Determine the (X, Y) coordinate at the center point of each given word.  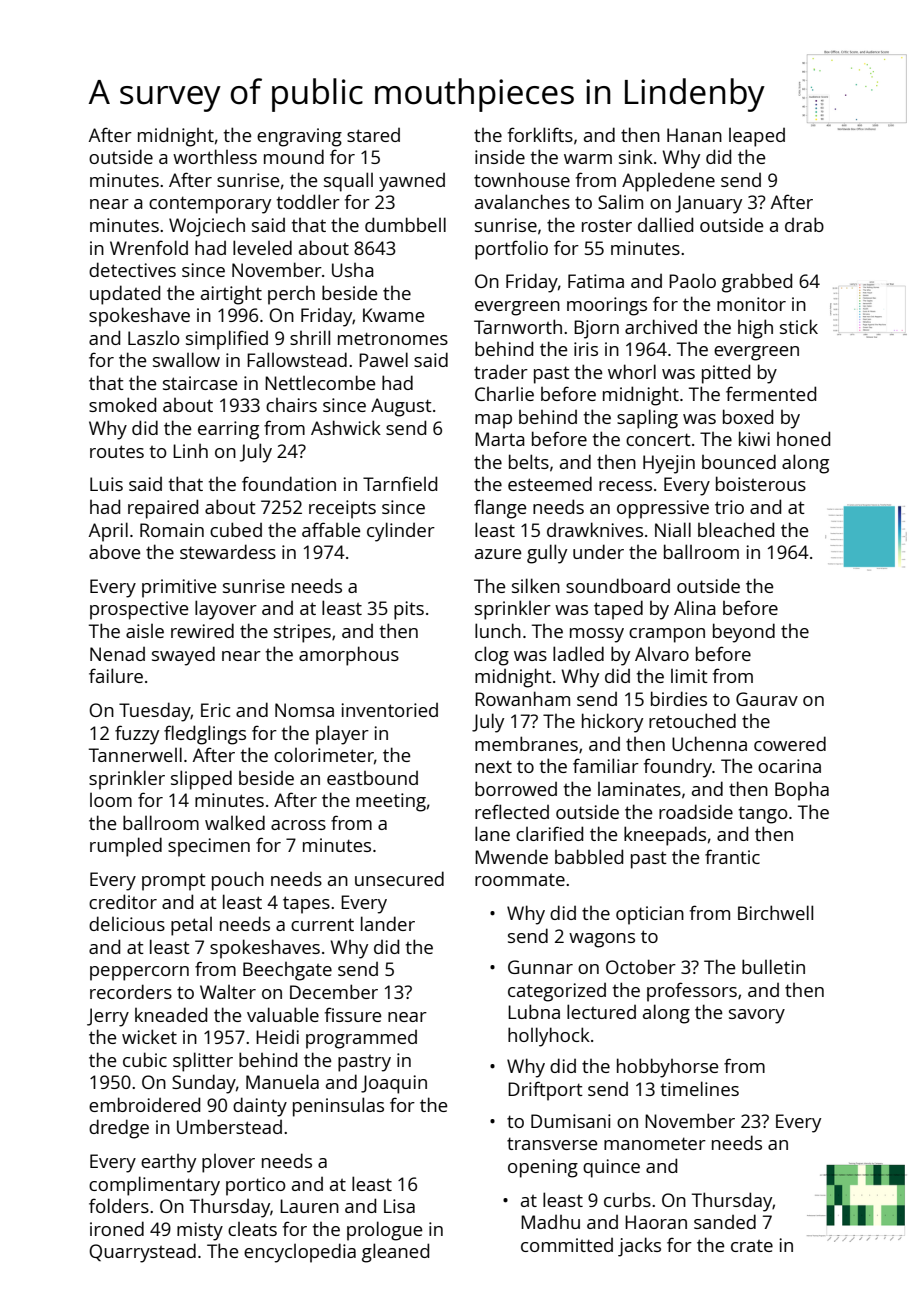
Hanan (694, 135)
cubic (145, 1059)
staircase (200, 383)
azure (498, 554)
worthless (215, 156)
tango (763, 815)
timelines (700, 1088)
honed (803, 438)
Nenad (117, 654)
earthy (168, 1163)
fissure (353, 1014)
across (298, 825)
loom (111, 800)
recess (625, 486)
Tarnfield (400, 483)
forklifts (540, 134)
